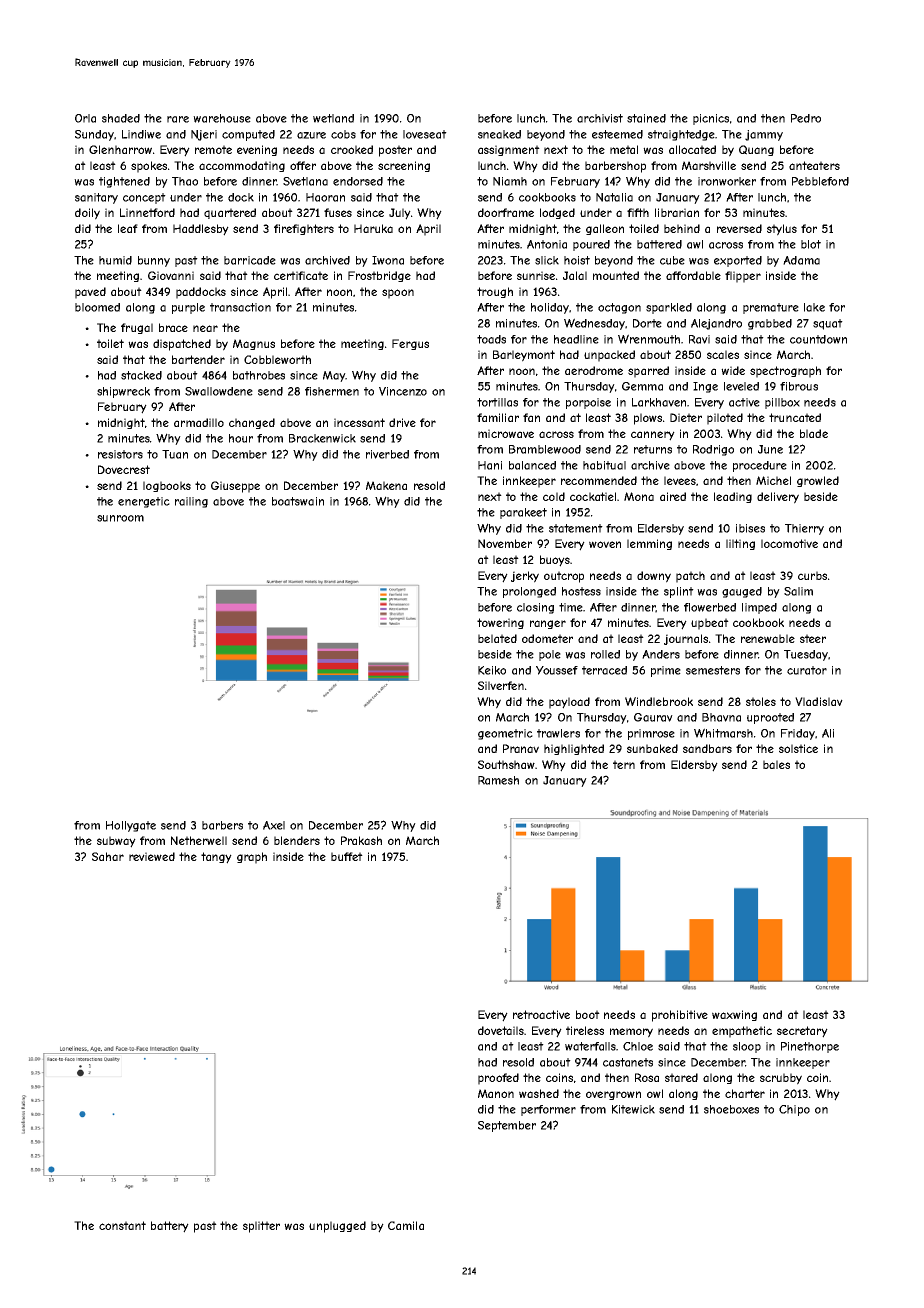 This image has height=1308, width=924. I want to click on Vladislav, so click(819, 701).
